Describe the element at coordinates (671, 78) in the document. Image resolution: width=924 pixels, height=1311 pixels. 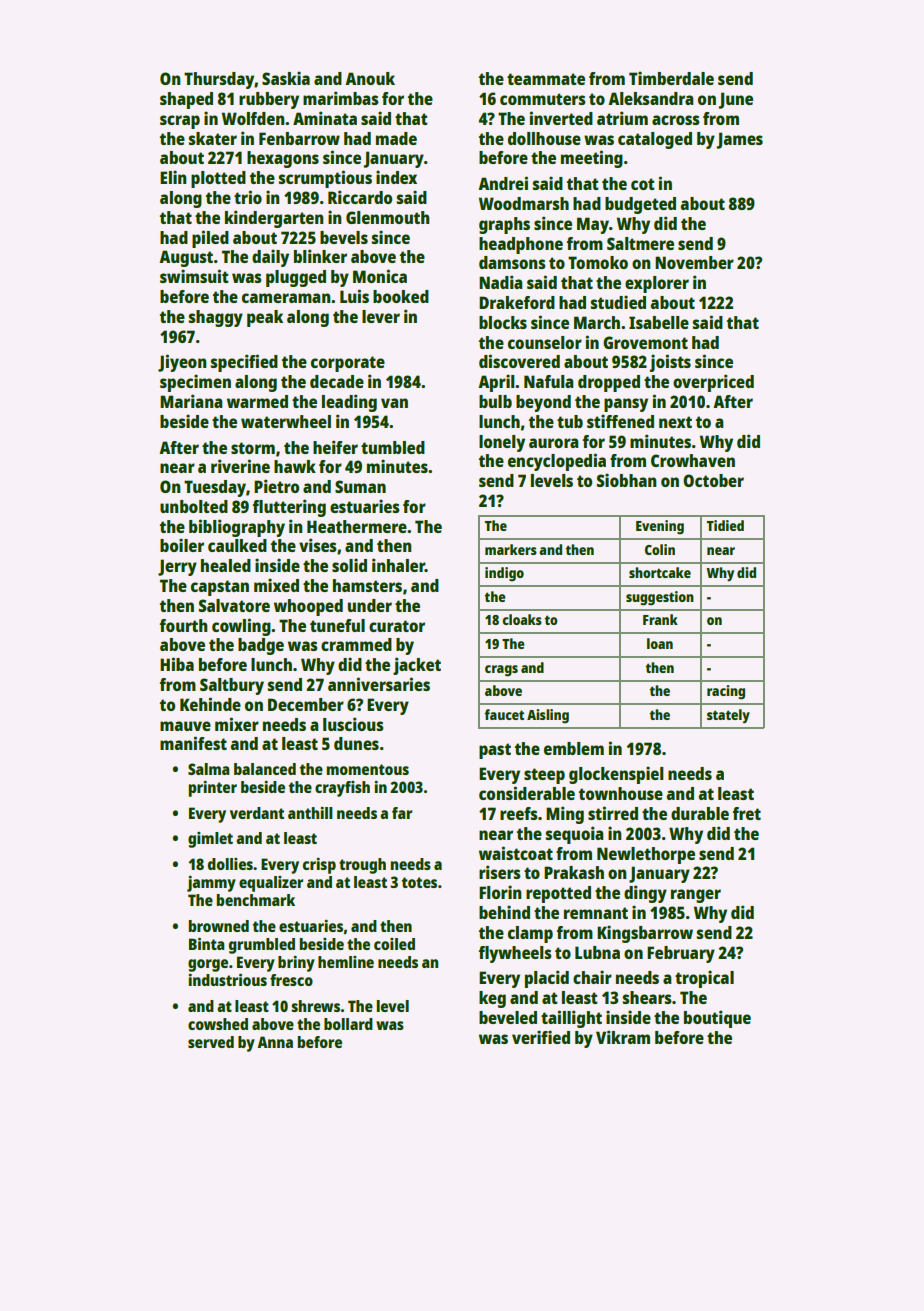
I see `Timberdale` at that location.
